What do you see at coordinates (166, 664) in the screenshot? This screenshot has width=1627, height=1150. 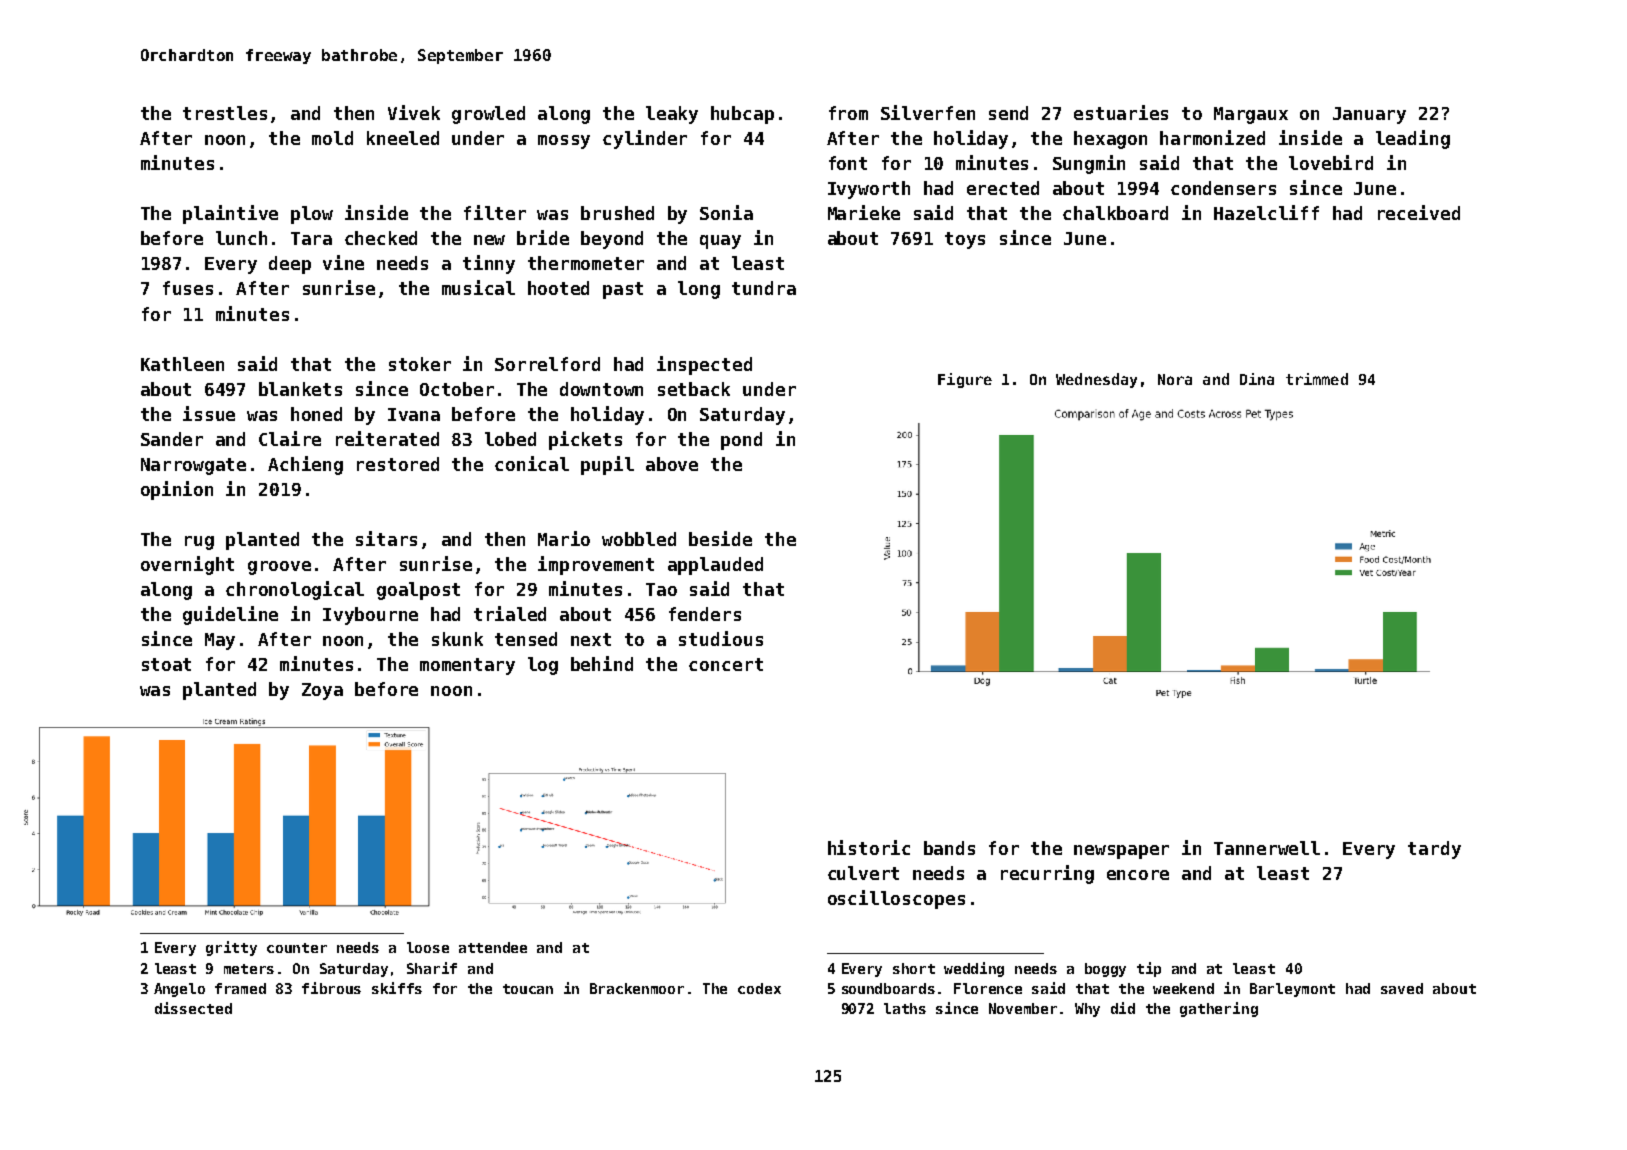 I see `stoat` at bounding box center [166, 664].
